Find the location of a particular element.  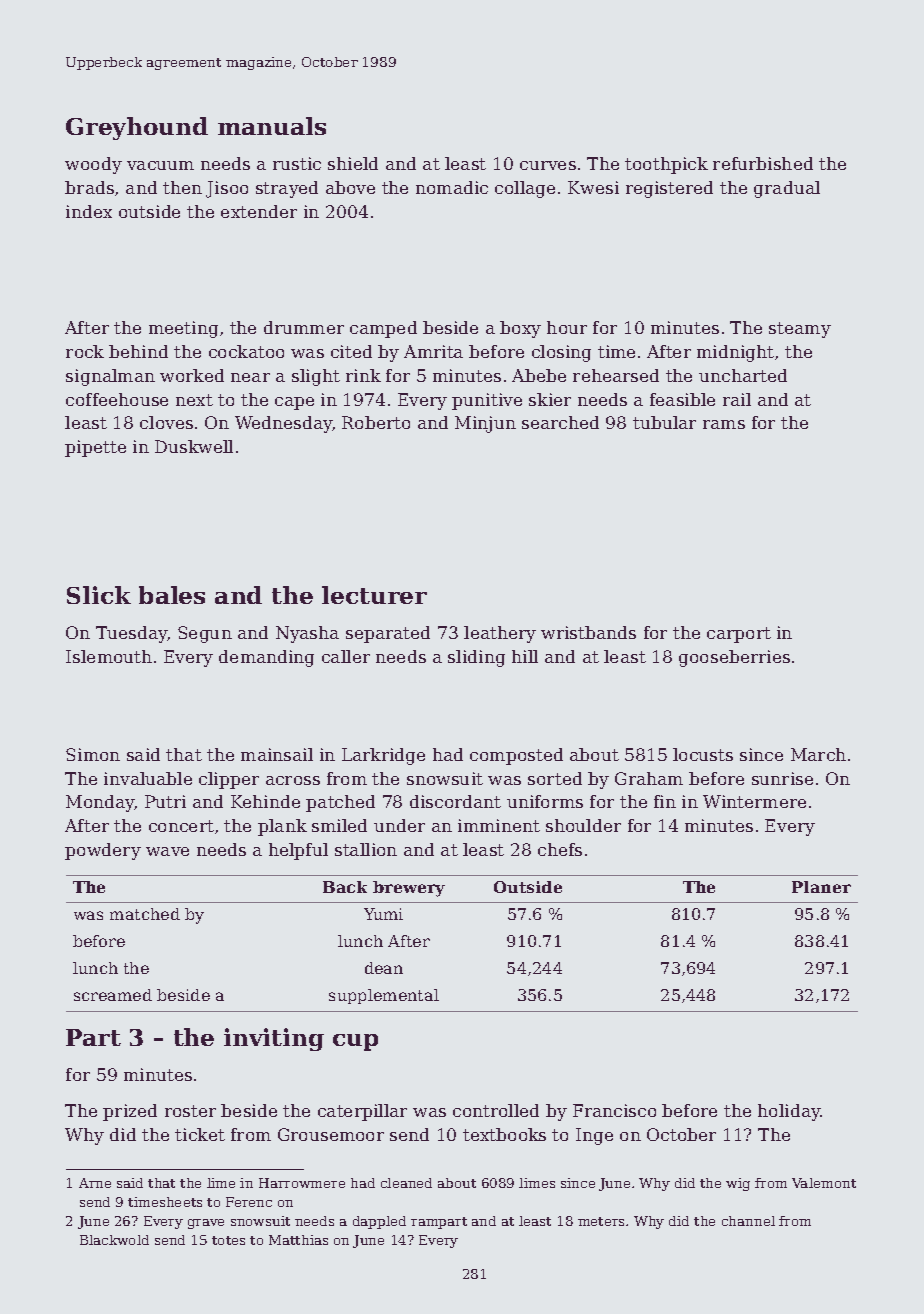

camped is located at coordinates (383, 329).
